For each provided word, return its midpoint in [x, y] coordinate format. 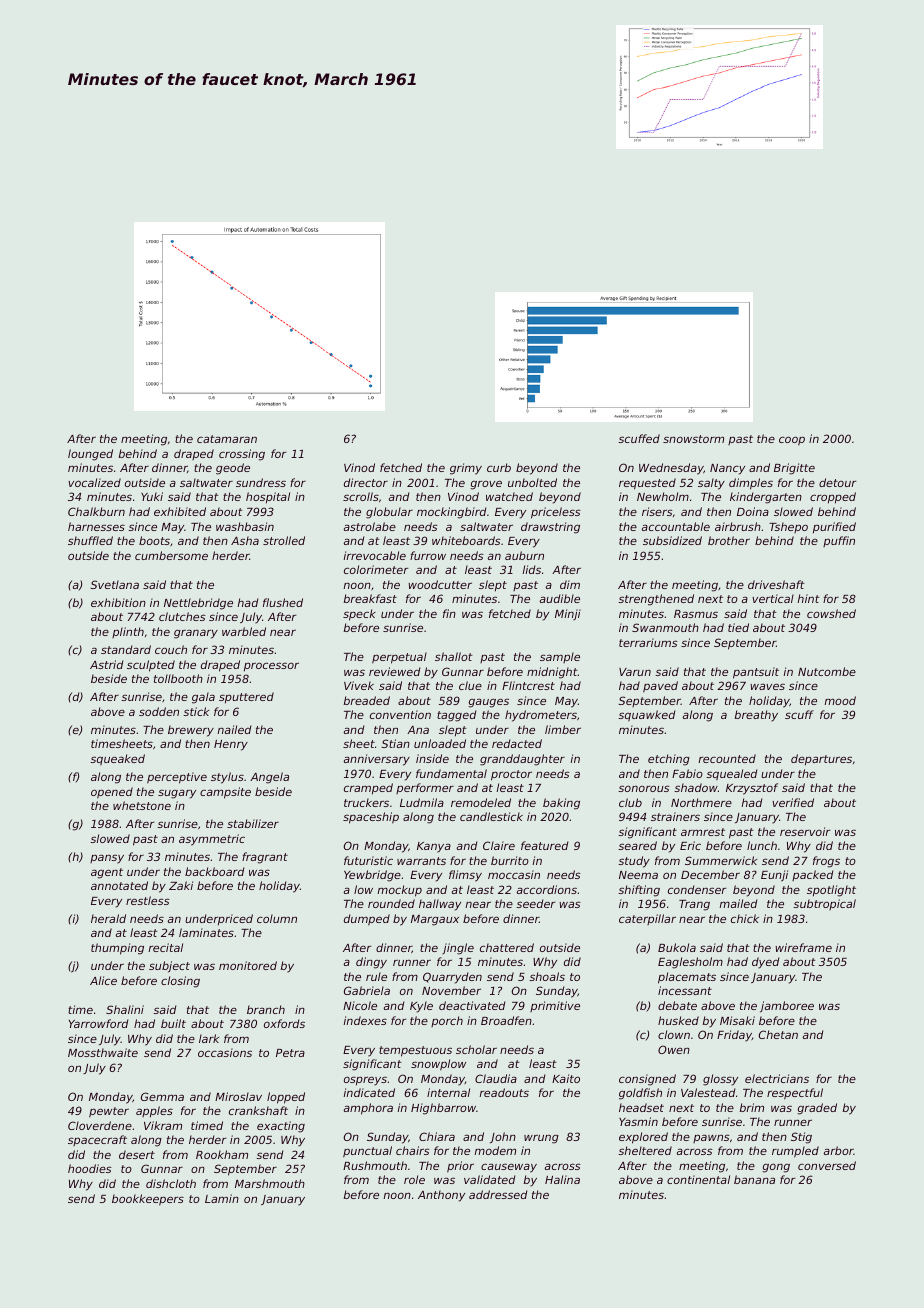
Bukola [677, 947]
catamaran [227, 439]
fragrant [265, 858]
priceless [556, 513]
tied [738, 627]
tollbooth [178, 678]
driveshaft [776, 584]
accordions [547, 889]
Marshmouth [270, 1183]
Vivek [359, 685]
